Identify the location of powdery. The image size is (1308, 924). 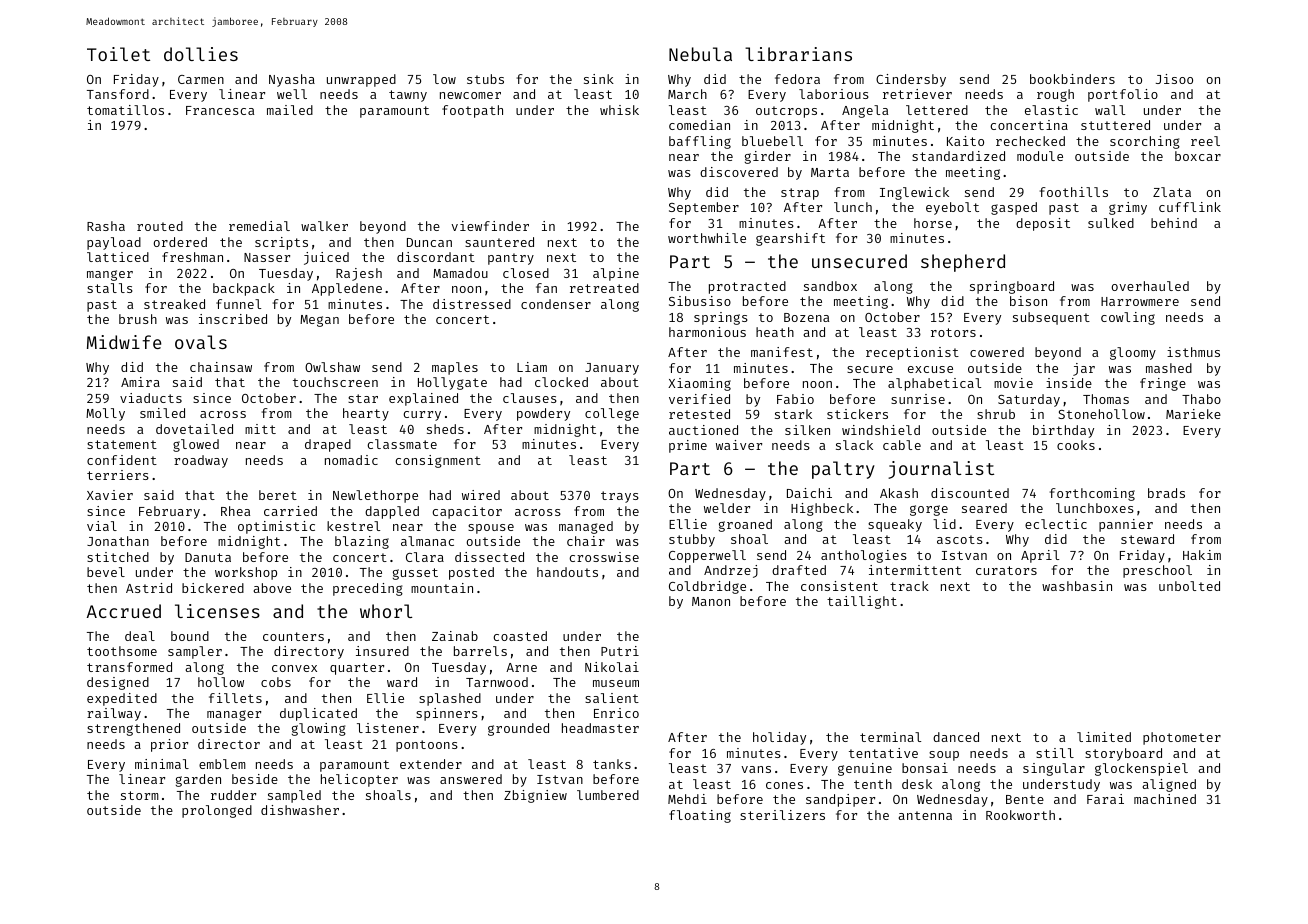
(543, 414).
